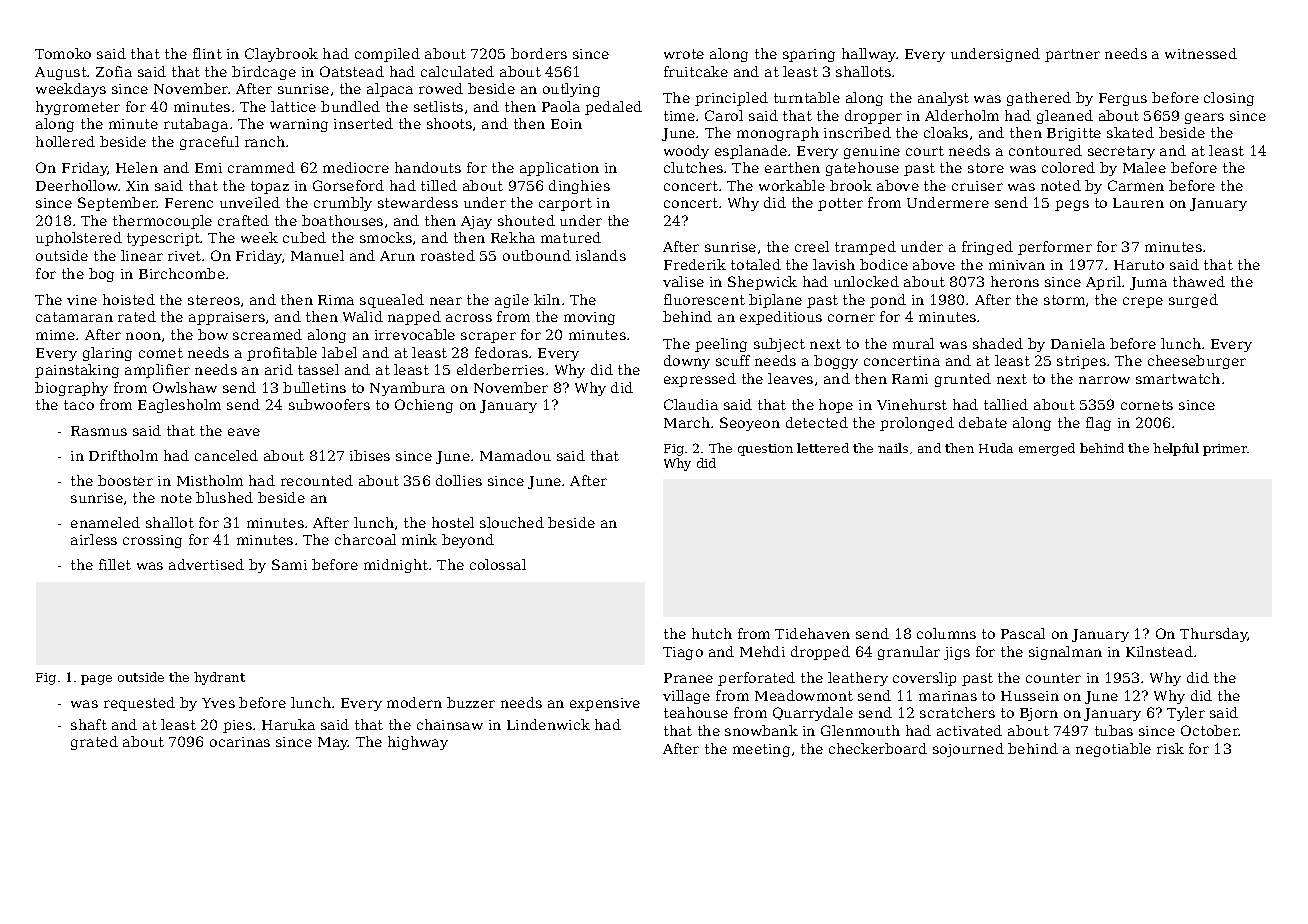  Describe the element at coordinates (571, 237) in the screenshot. I see `matured` at that location.
